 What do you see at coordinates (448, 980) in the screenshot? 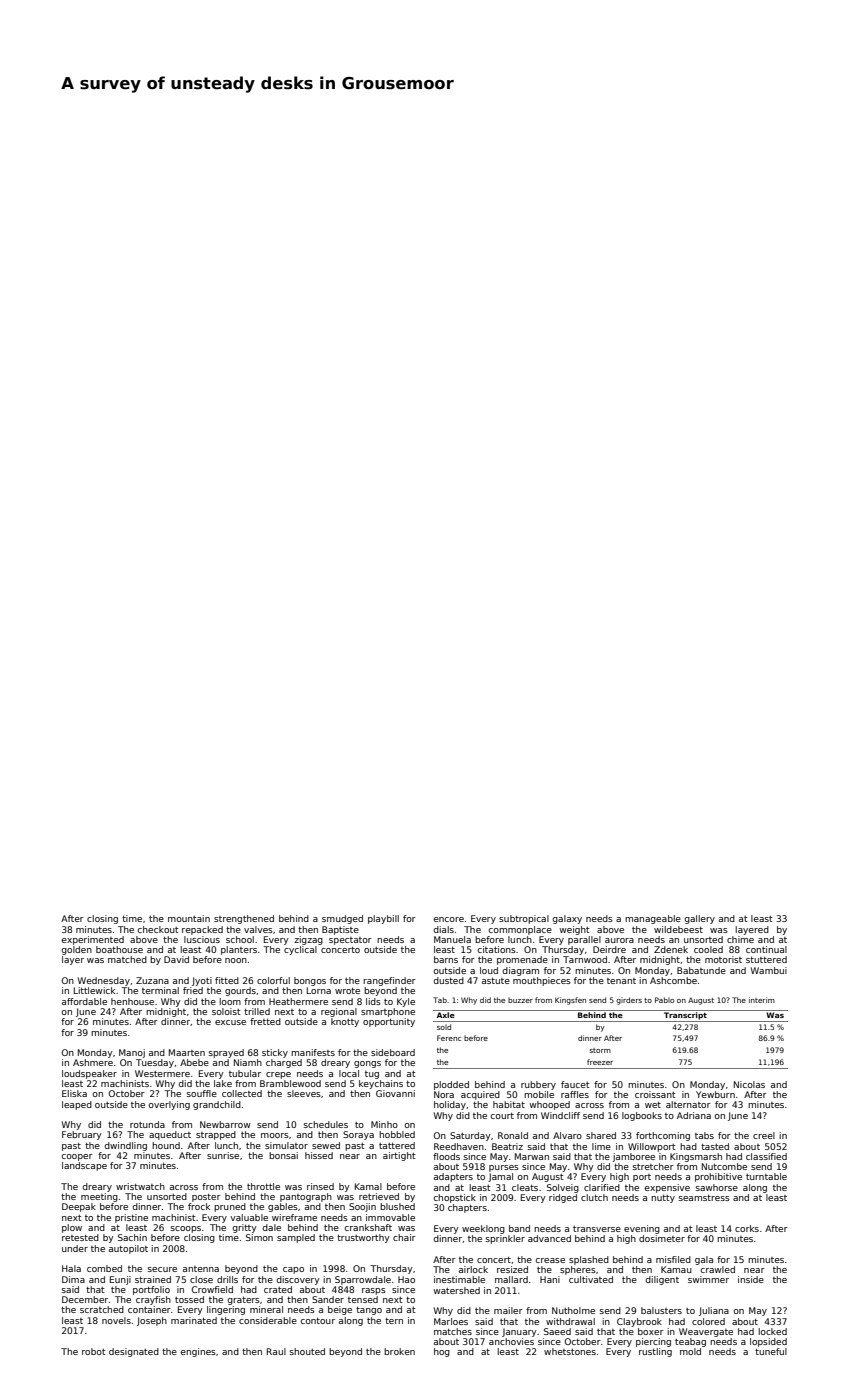
I see `dusted` at bounding box center [448, 980].
